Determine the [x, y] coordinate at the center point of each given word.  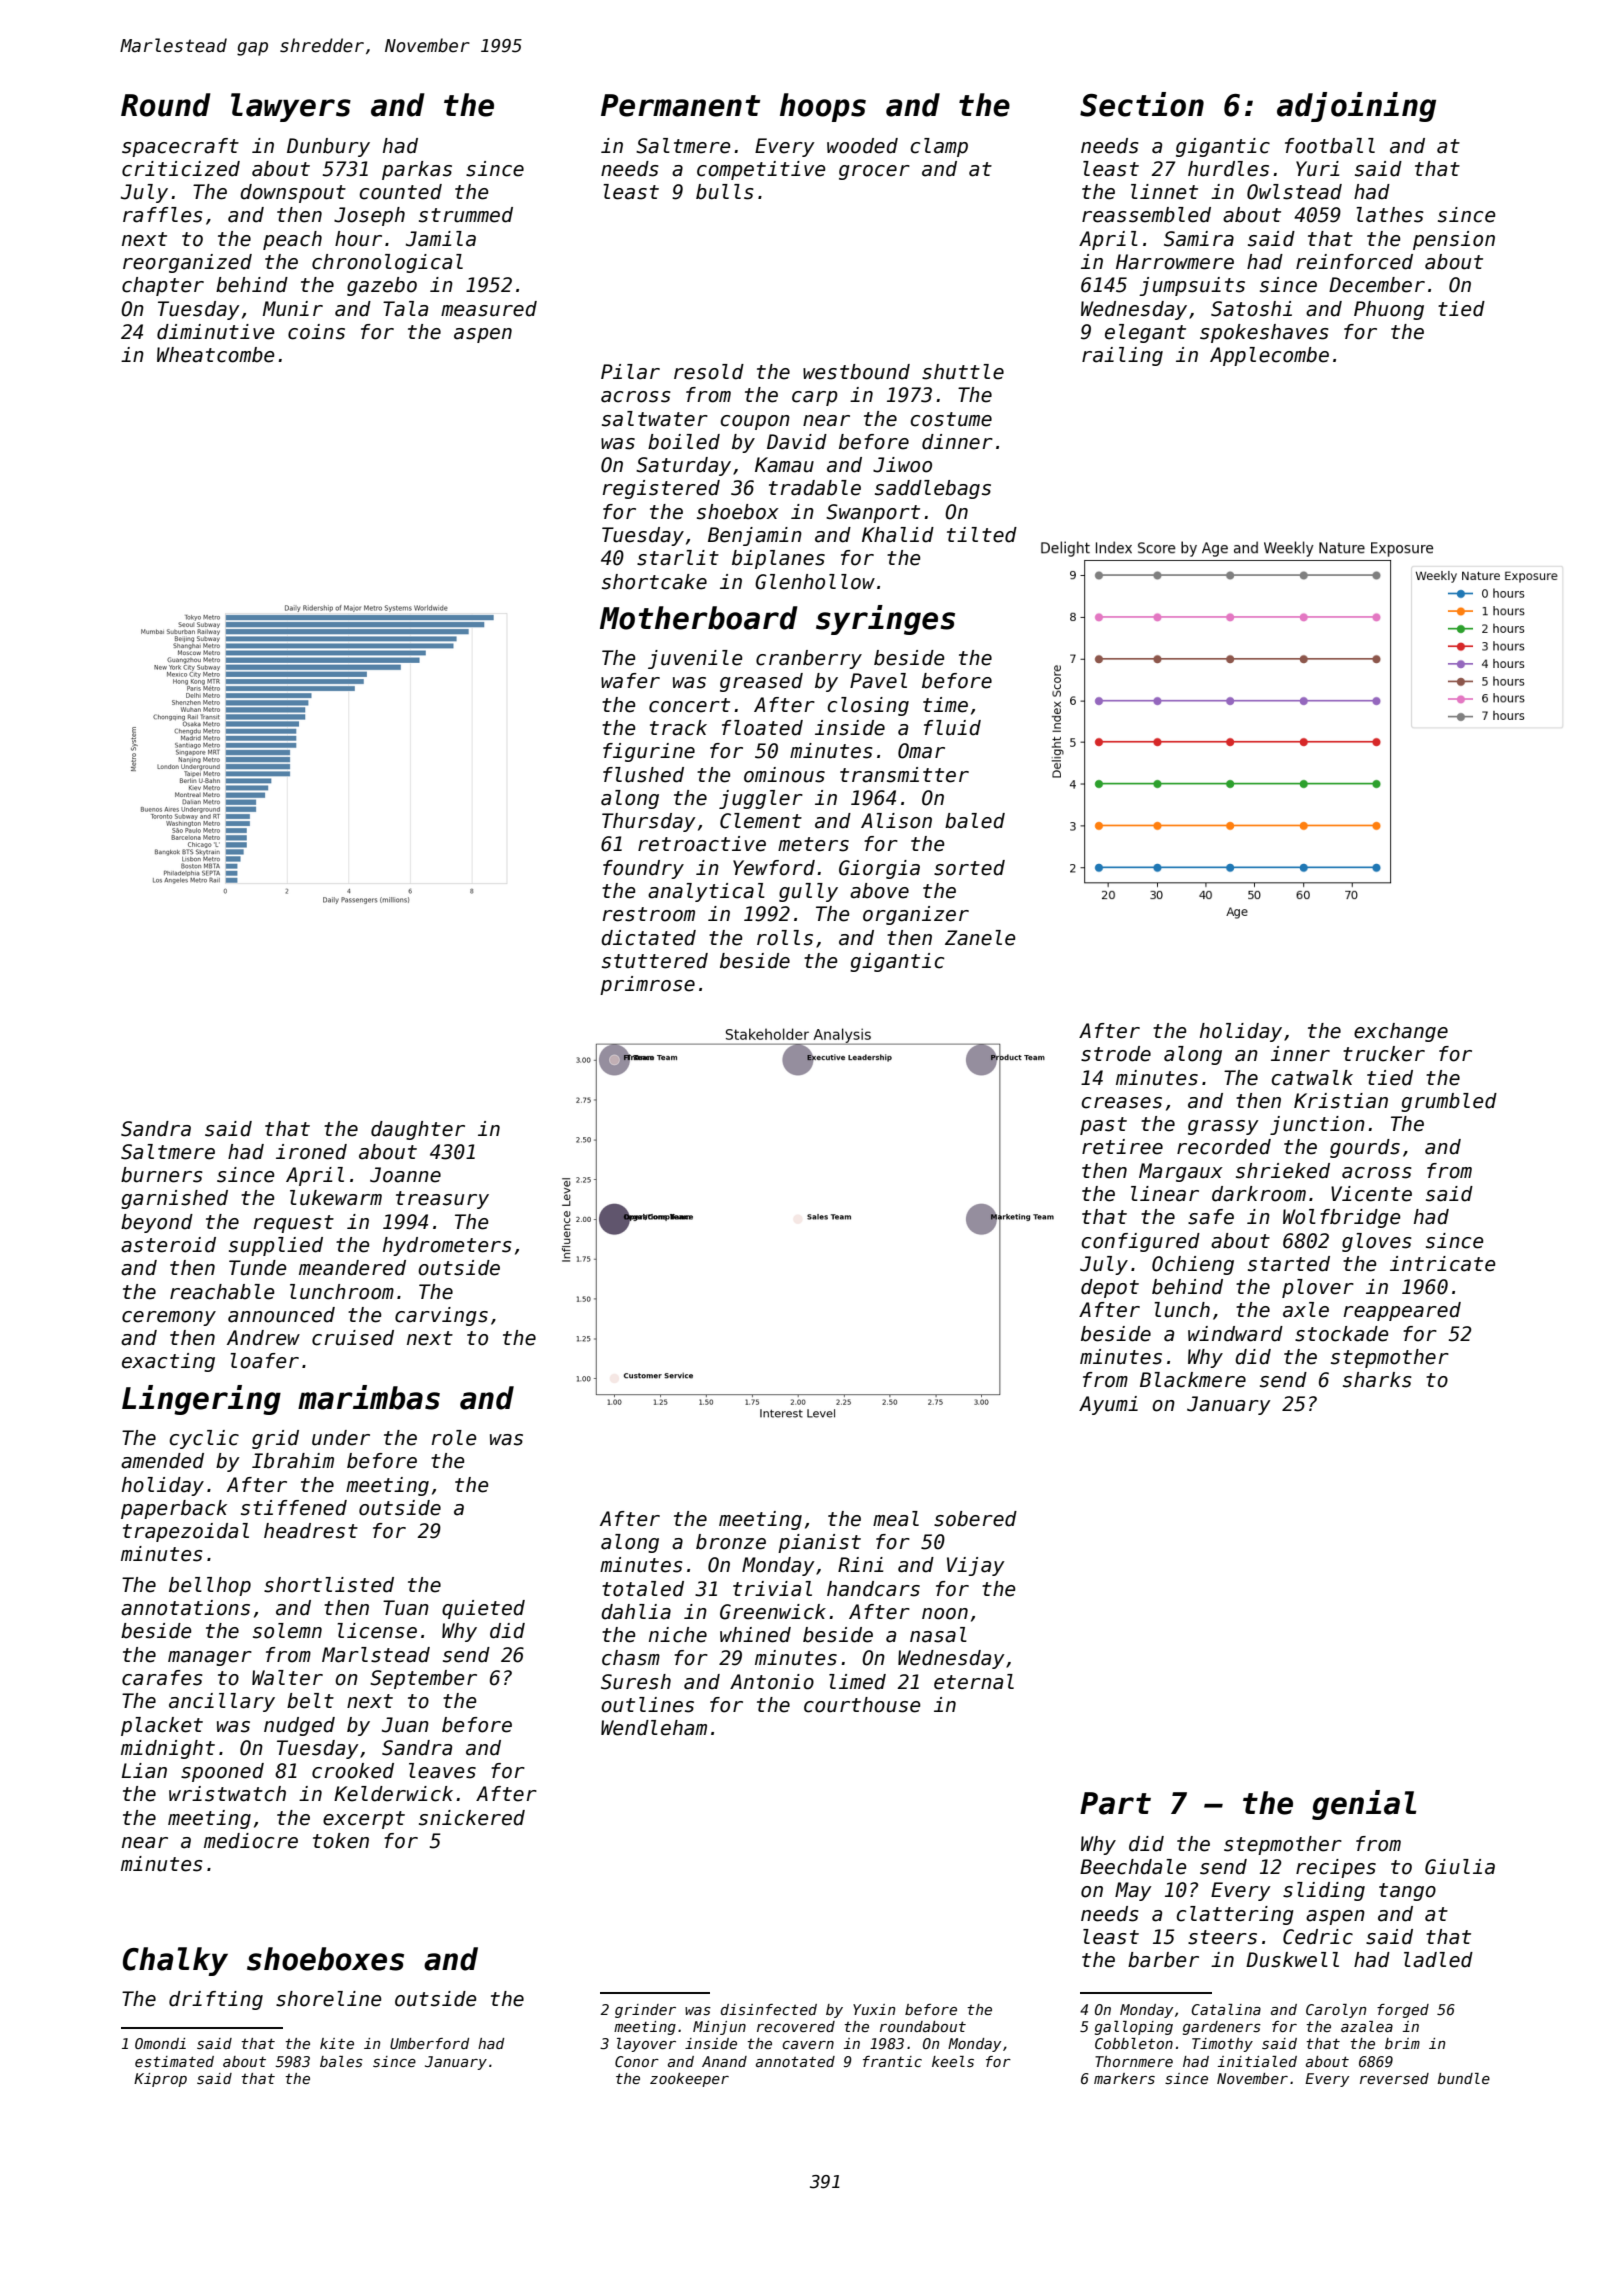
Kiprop [160, 2080]
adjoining [1356, 107]
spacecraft [180, 147]
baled [975, 821]
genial [1364, 1805]
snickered [472, 1818]
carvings [441, 1316]
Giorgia [879, 869]
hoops [823, 107]
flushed [643, 775]
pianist [819, 1543]
